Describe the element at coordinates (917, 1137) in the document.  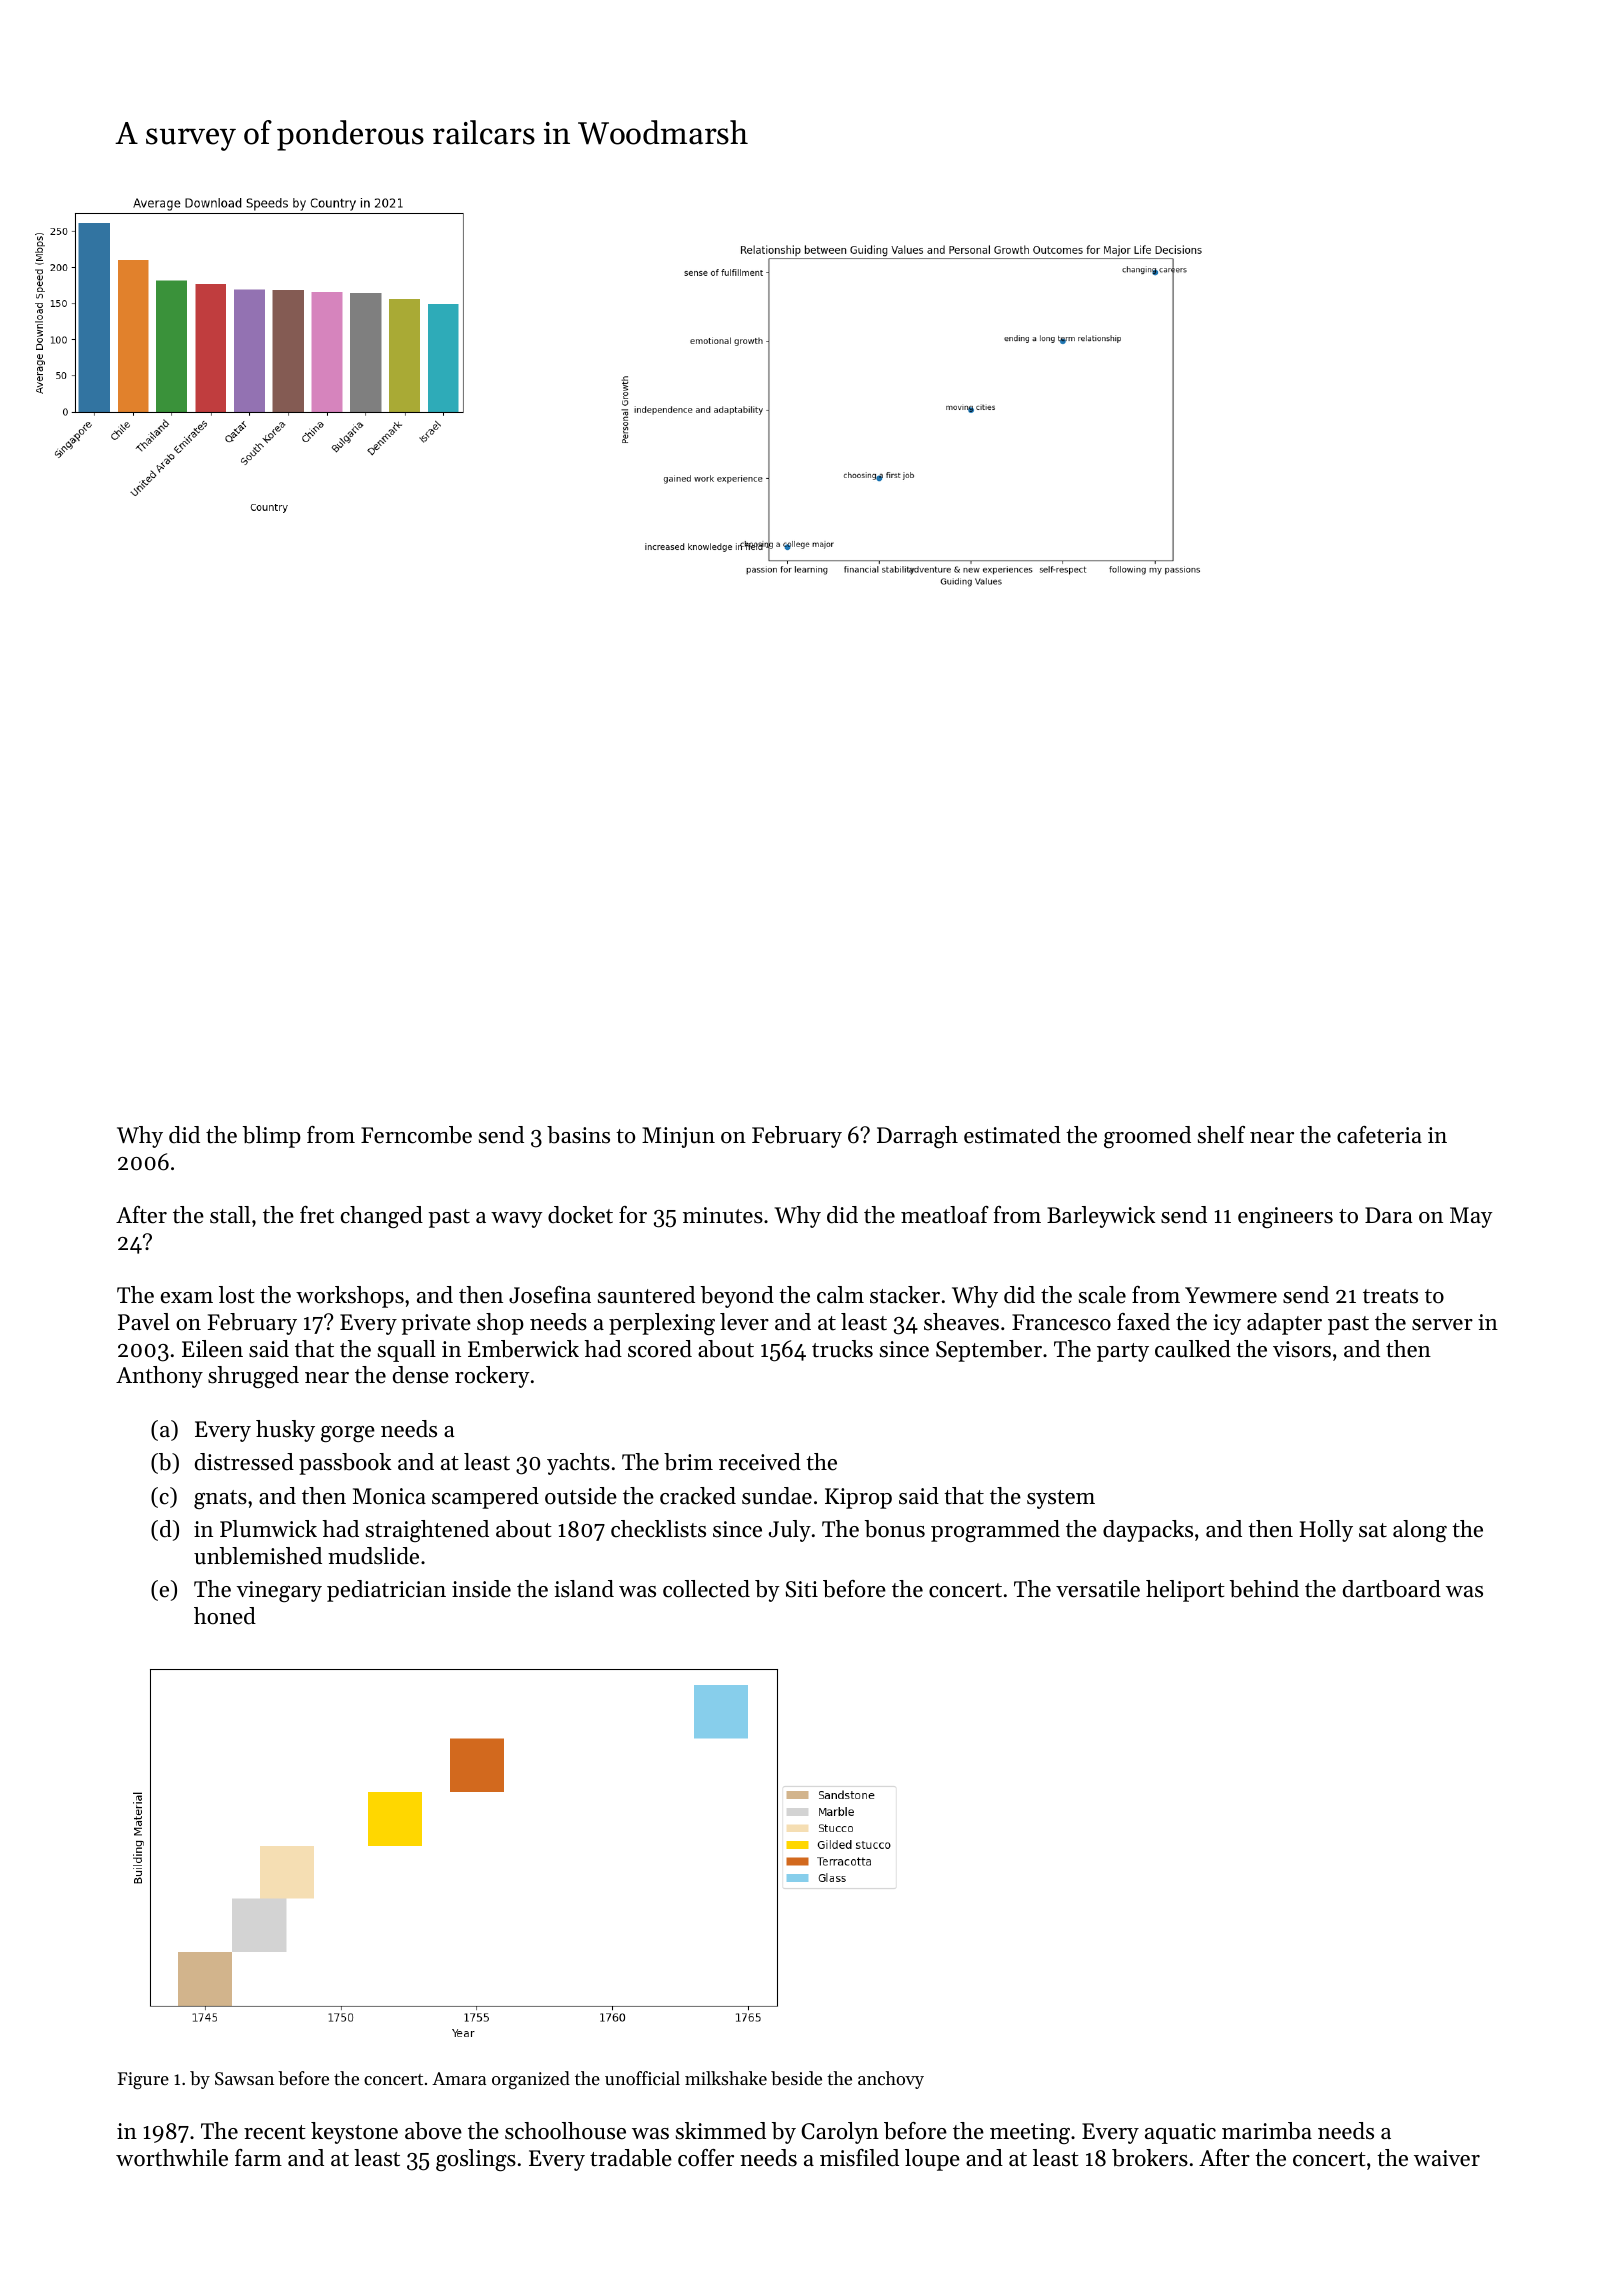
I see `Darragh` at that location.
